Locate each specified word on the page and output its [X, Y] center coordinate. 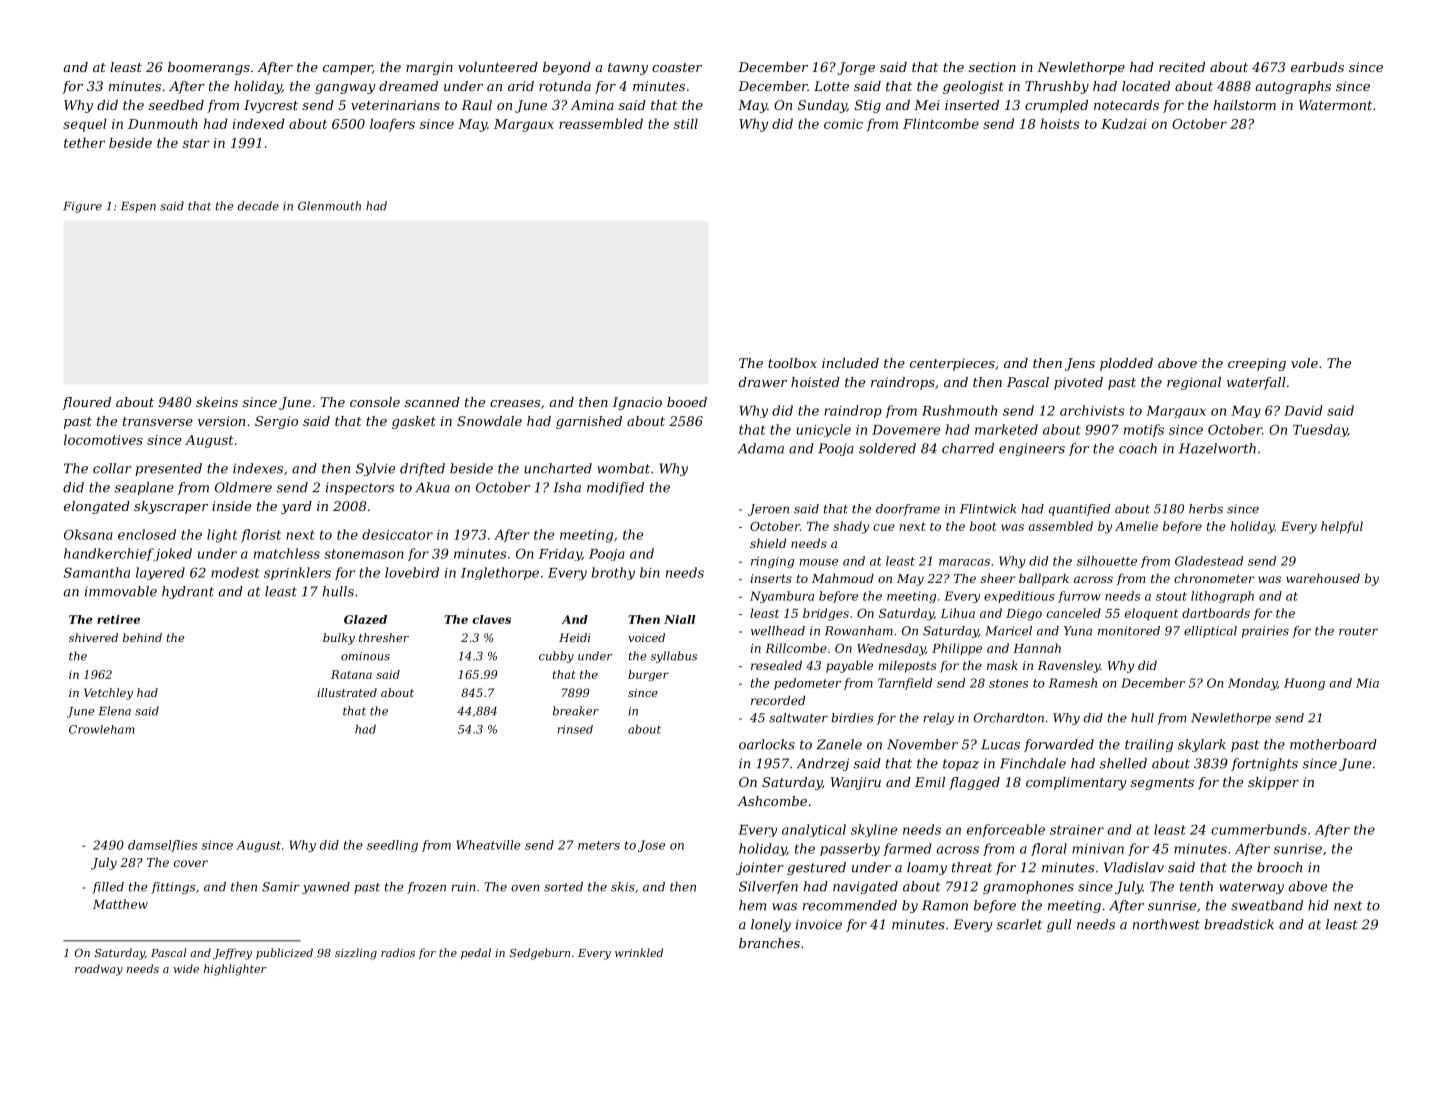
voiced [646, 637]
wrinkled [639, 952]
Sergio [276, 422]
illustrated [347, 692]
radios [398, 952]
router [1358, 631]
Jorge [856, 68]
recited [1182, 67]
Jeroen [768, 510]
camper [347, 70]
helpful [1342, 527]
